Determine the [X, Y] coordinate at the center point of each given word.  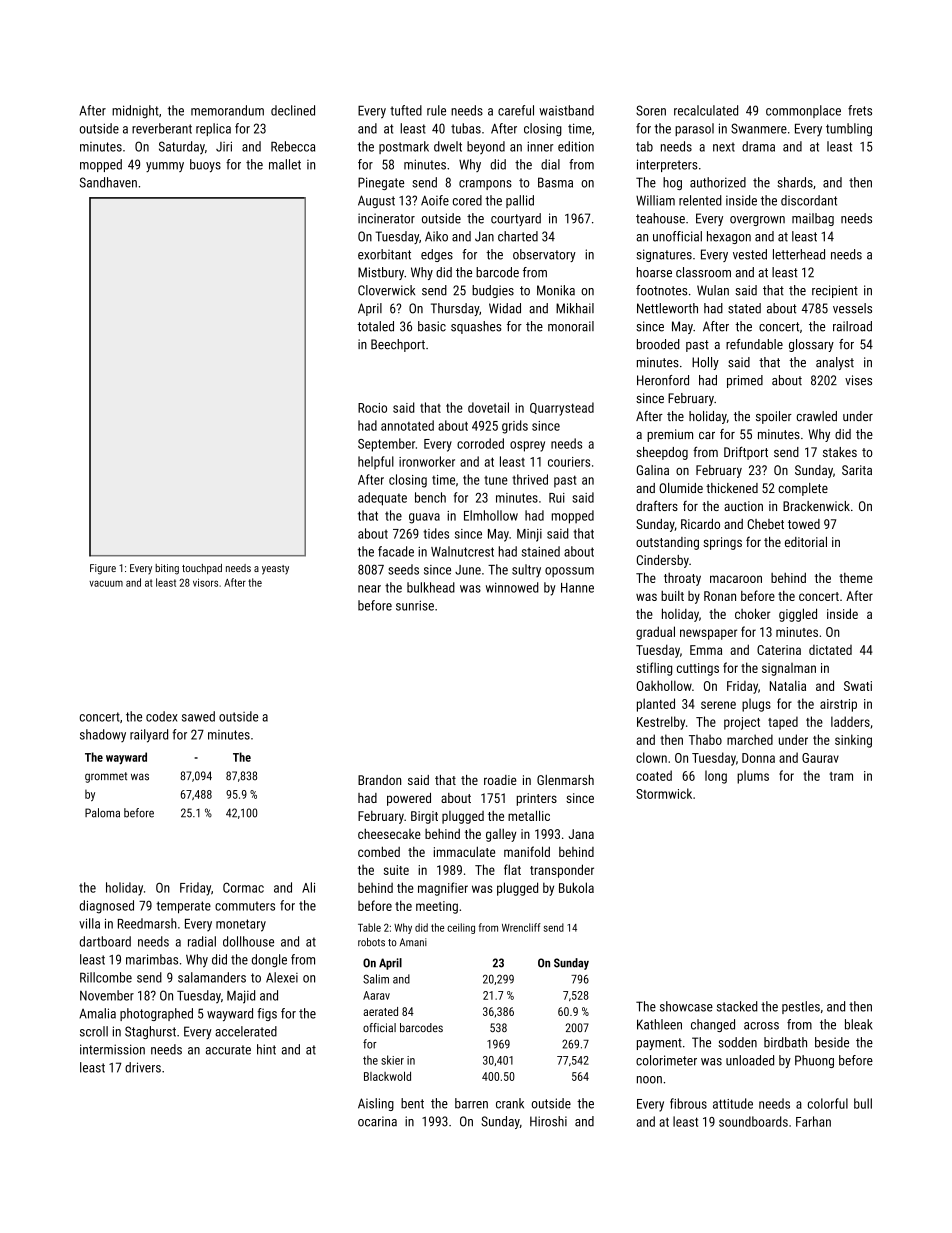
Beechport [398, 345]
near [369, 589]
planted [656, 705]
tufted [406, 110]
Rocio [372, 408]
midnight [135, 111]
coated [654, 775]
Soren [651, 110]
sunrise [415, 605]
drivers [143, 1067]
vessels [852, 308]
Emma [706, 650]
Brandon [379, 780]
